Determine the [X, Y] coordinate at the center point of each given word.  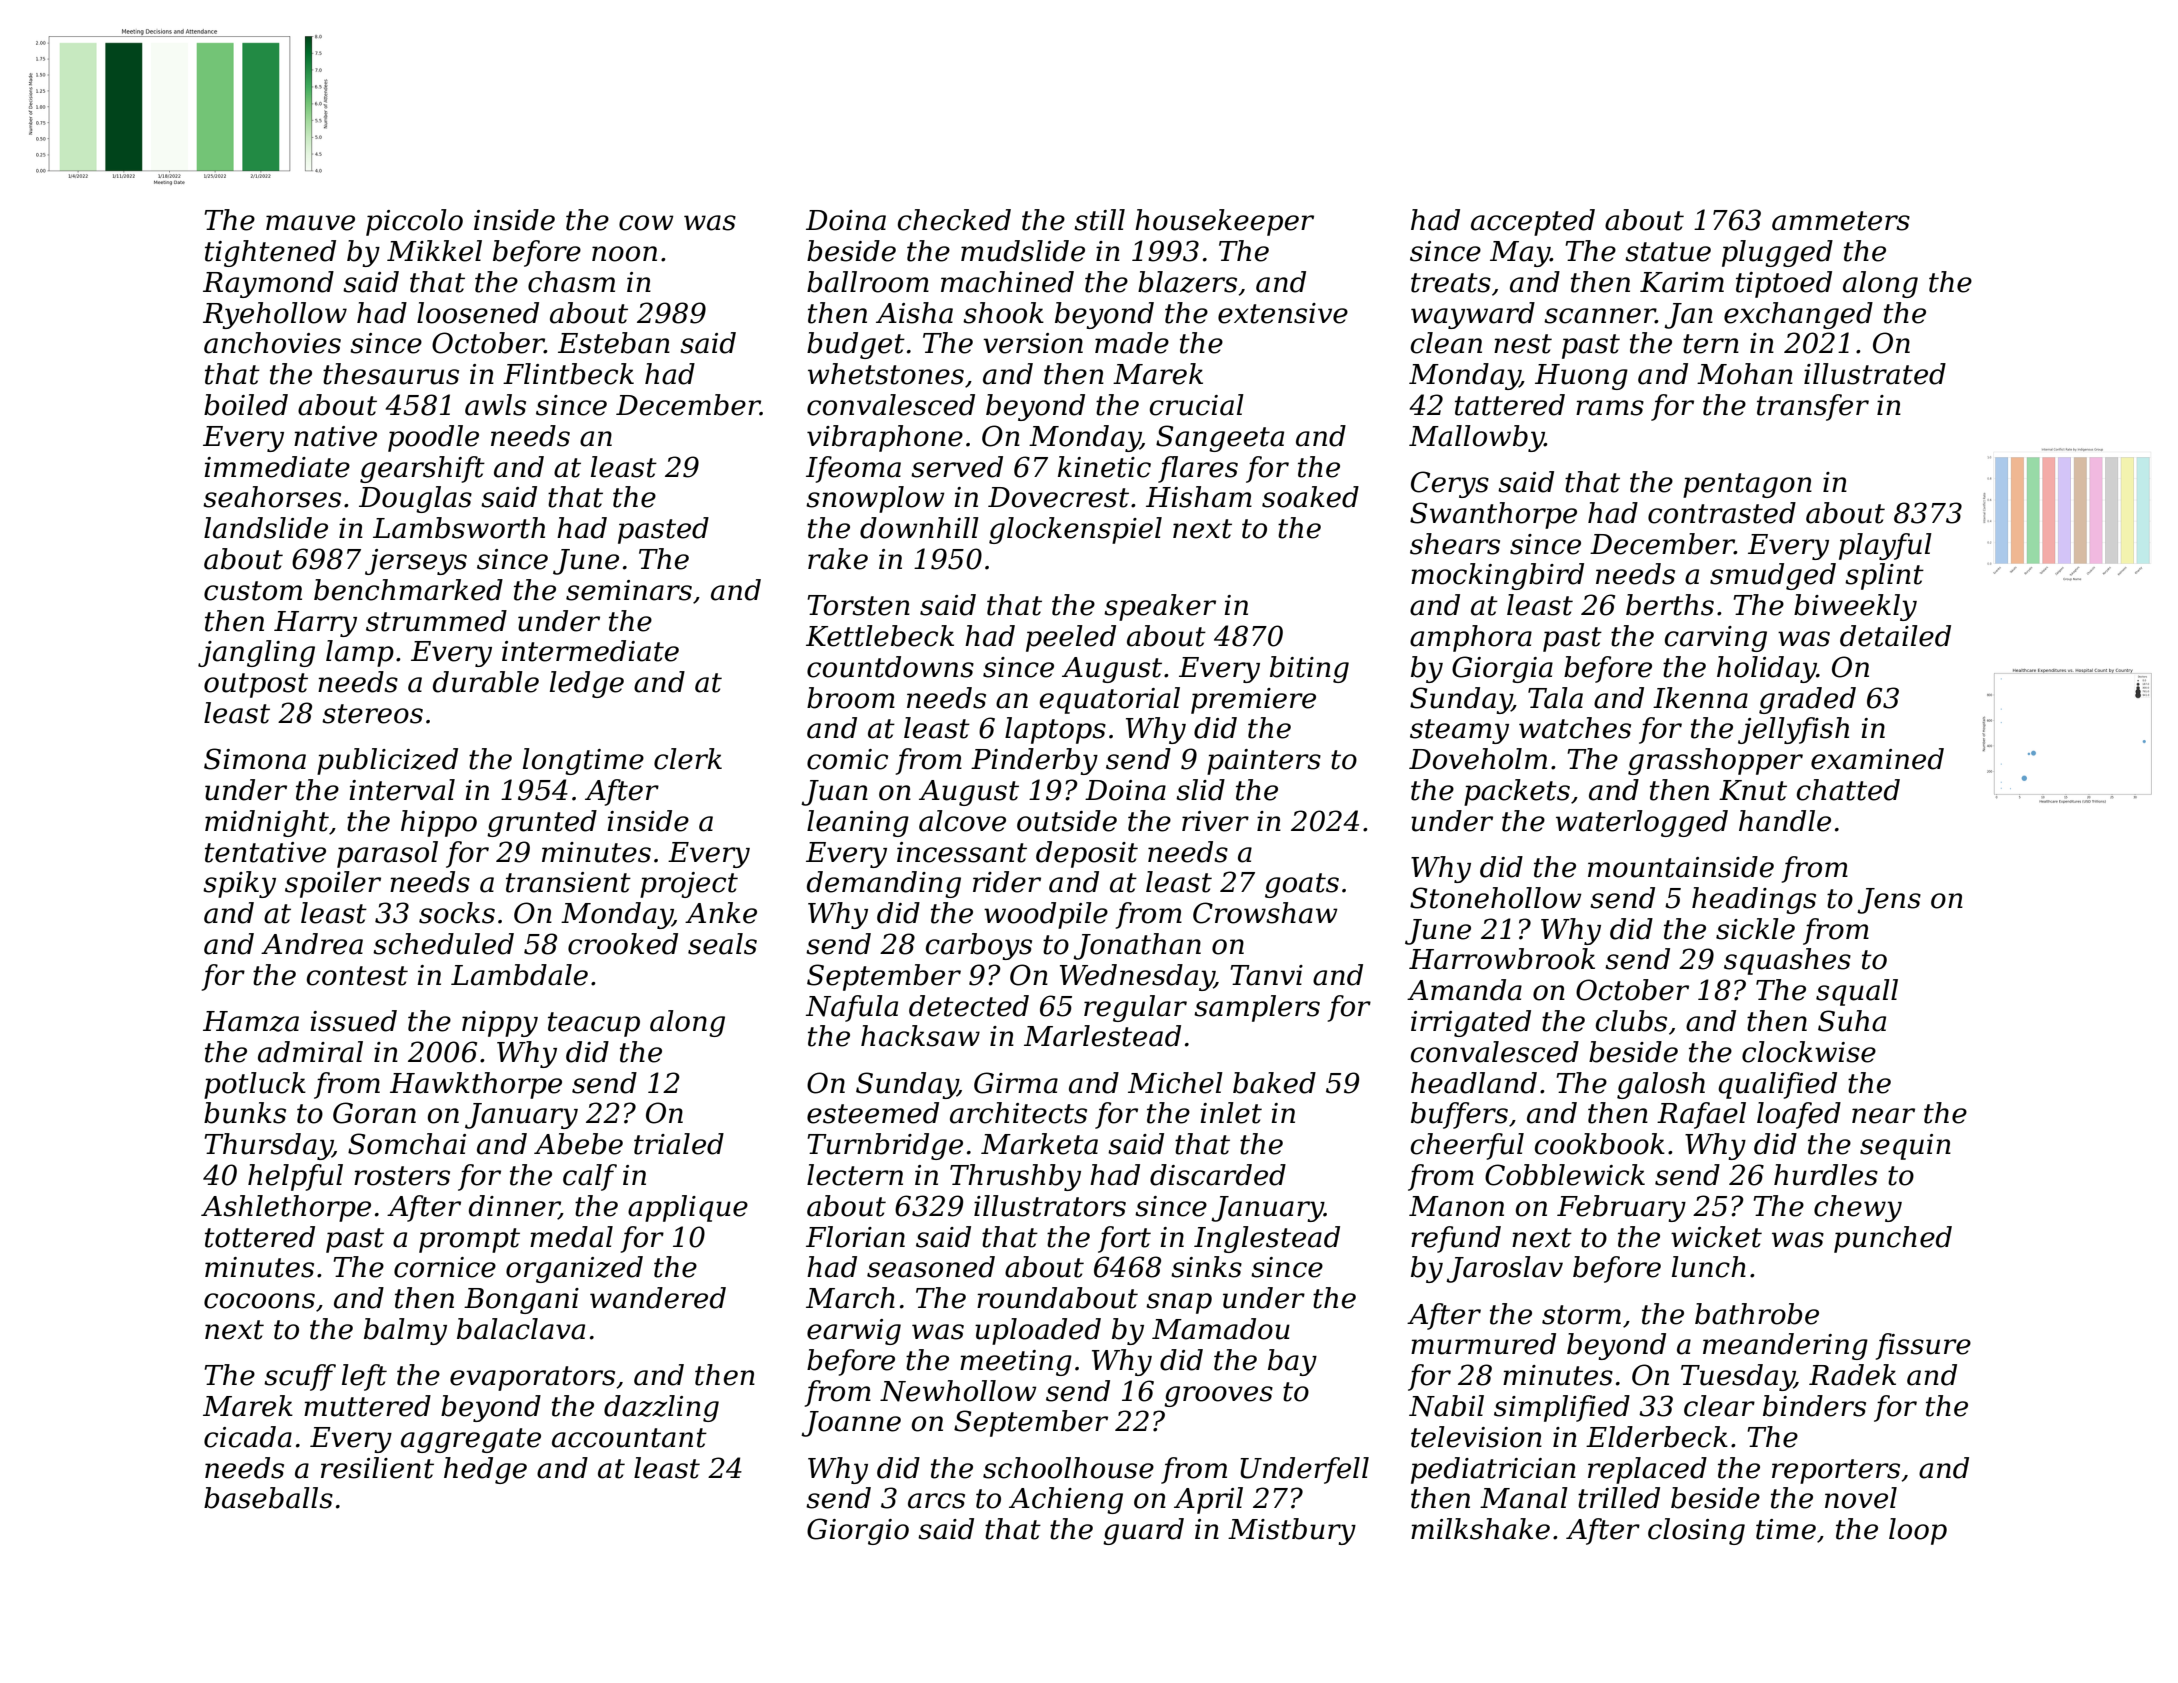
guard [1143, 1531]
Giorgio [858, 1531]
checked [954, 220]
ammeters [1841, 221]
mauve [310, 223]
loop [1918, 1531]
